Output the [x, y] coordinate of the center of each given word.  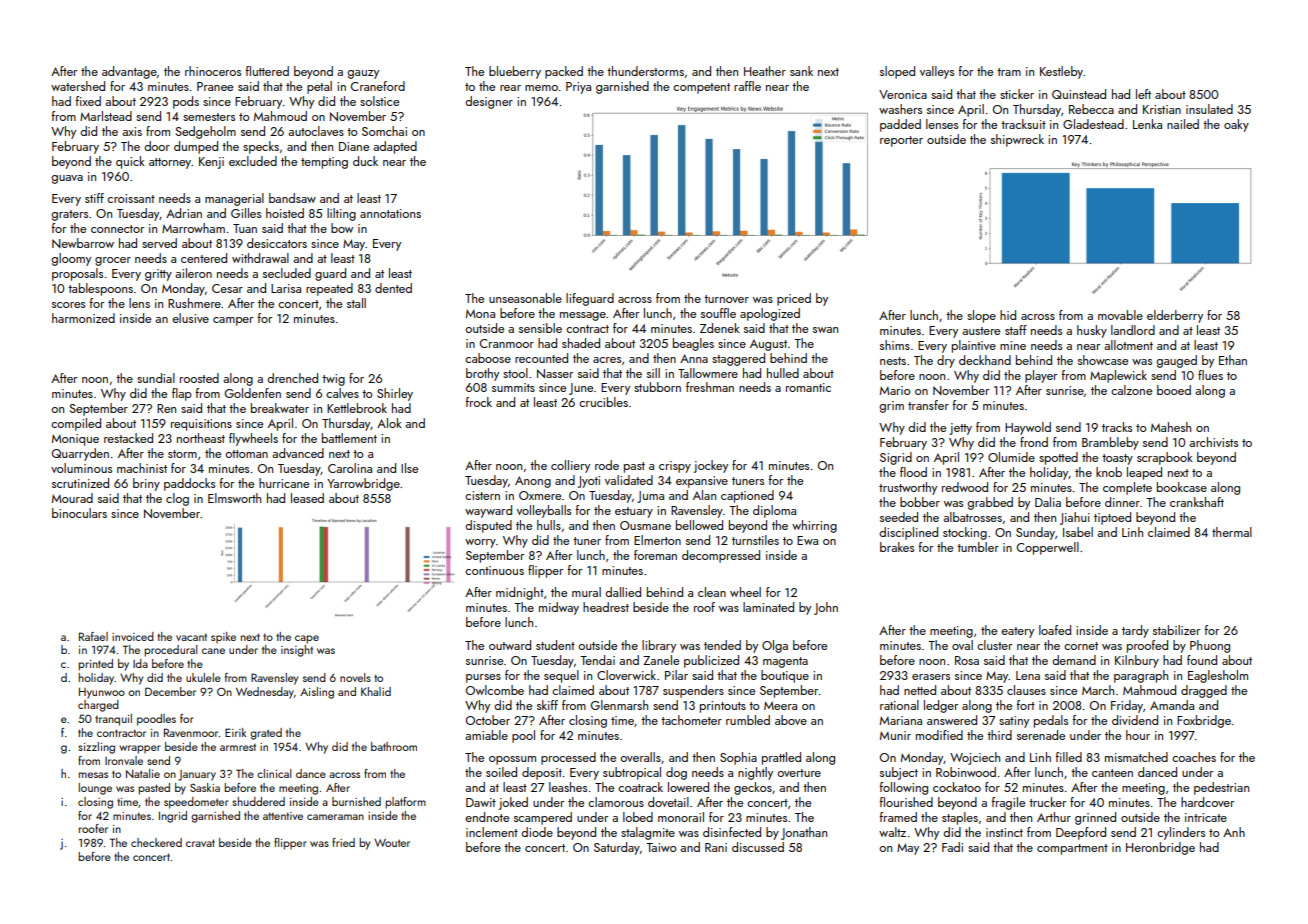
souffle [718, 313]
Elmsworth [234, 498]
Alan [704, 495]
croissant [131, 198]
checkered [156, 842]
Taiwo [661, 847]
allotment [1128, 345]
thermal [1232, 532]
